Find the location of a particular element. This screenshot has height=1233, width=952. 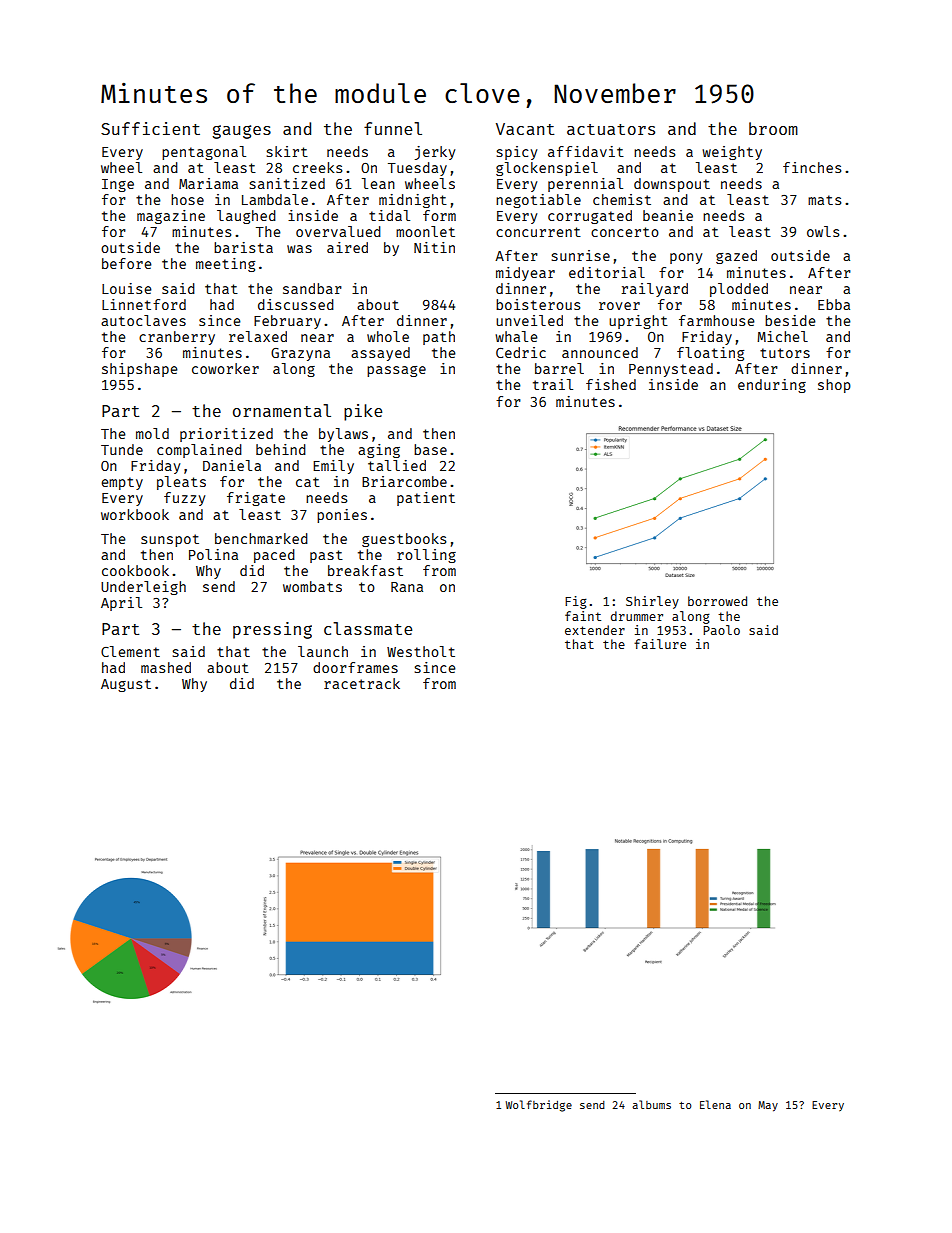

Cedric is located at coordinates (521, 352).
